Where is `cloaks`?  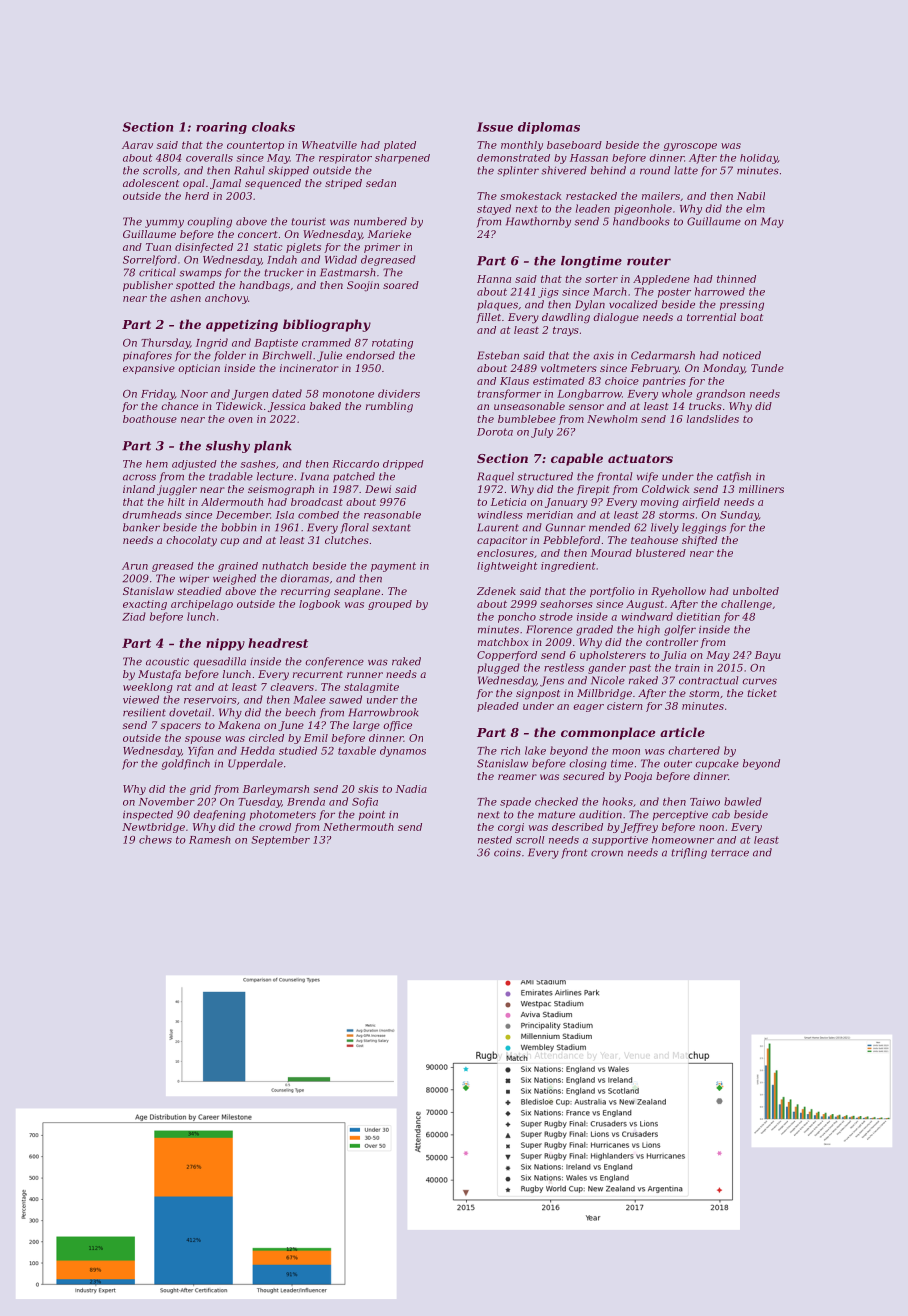 cloaks is located at coordinates (273, 127).
